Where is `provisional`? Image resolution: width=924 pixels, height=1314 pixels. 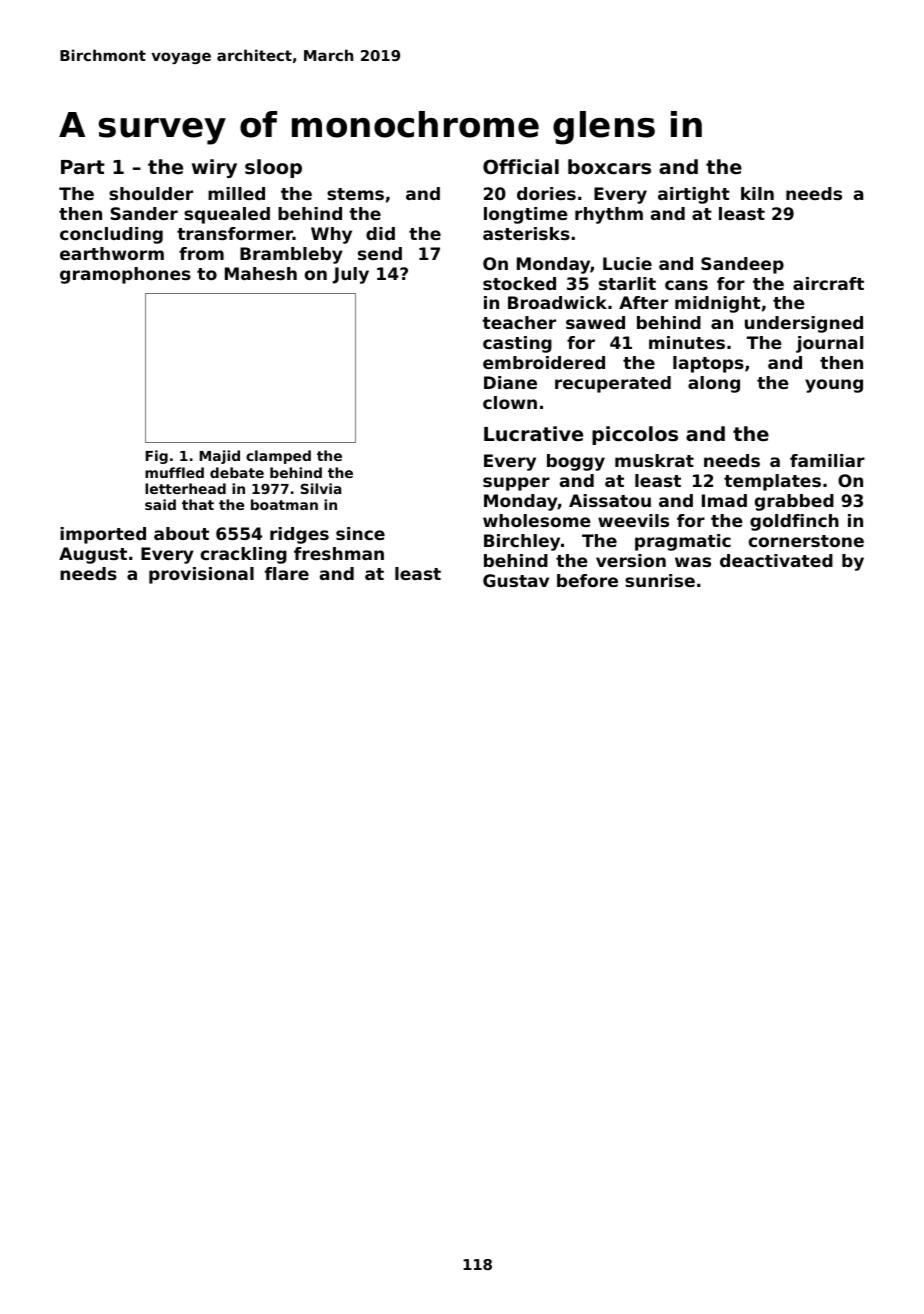 provisional is located at coordinates (201, 575).
